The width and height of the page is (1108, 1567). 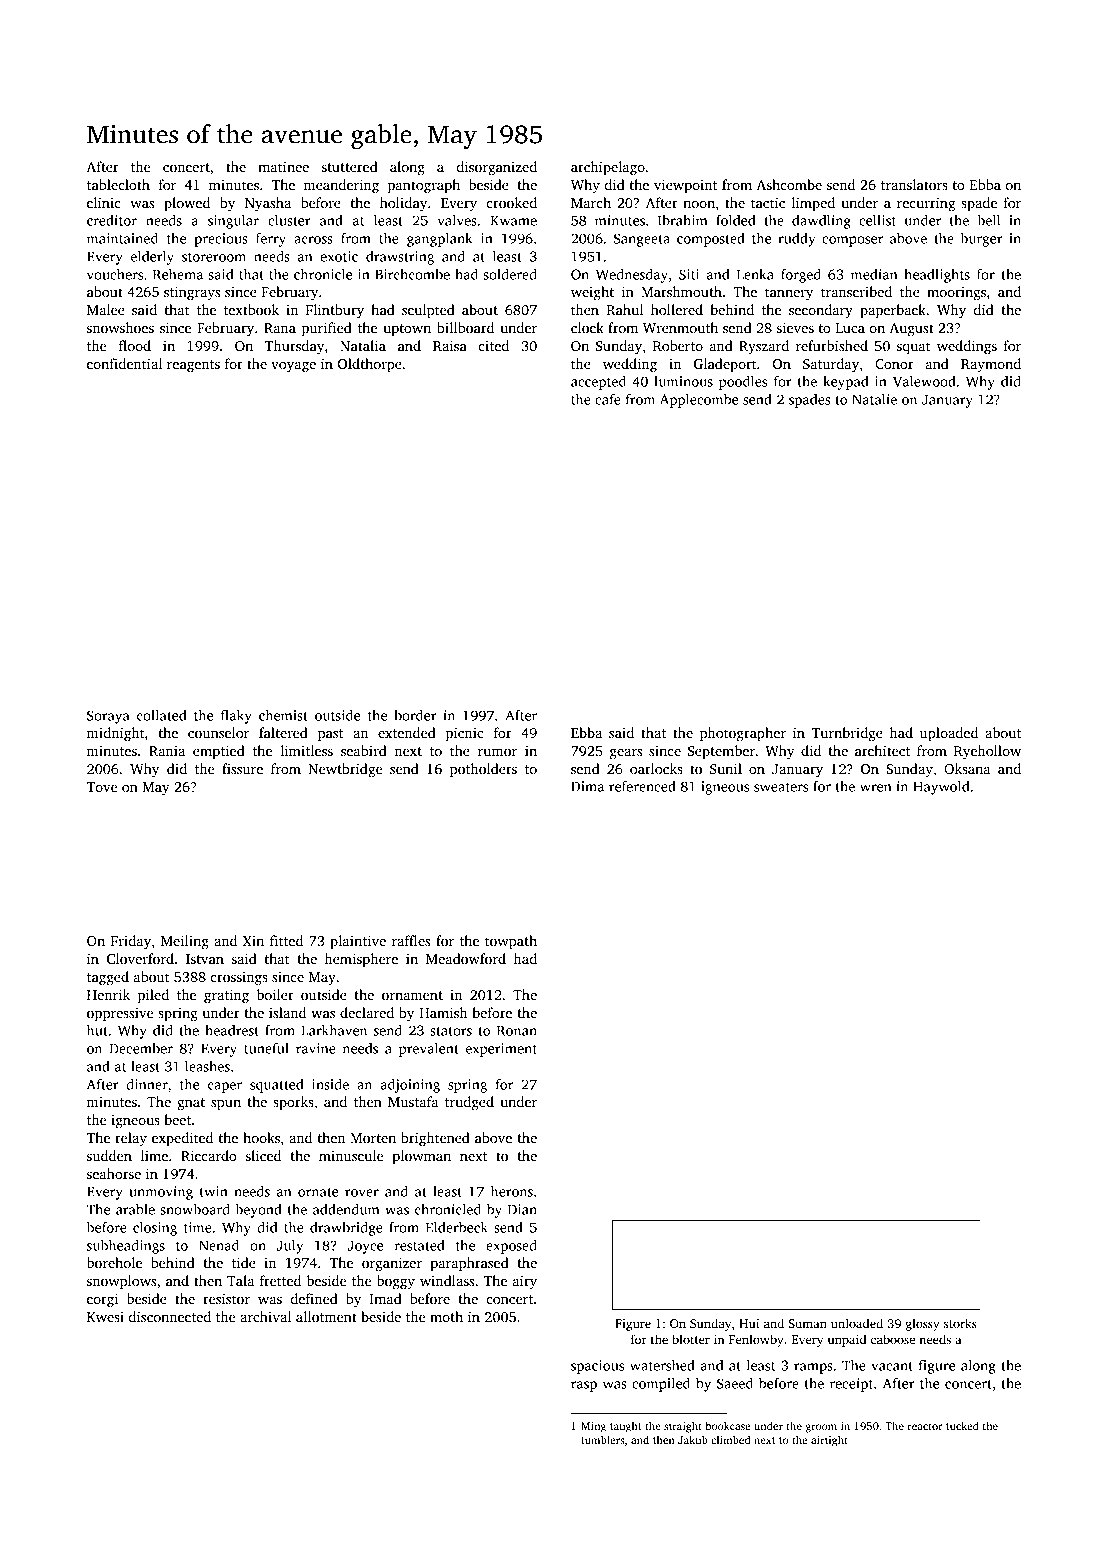 What do you see at coordinates (511, 1247) in the page?
I see `exposed` at bounding box center [511, 1247].
